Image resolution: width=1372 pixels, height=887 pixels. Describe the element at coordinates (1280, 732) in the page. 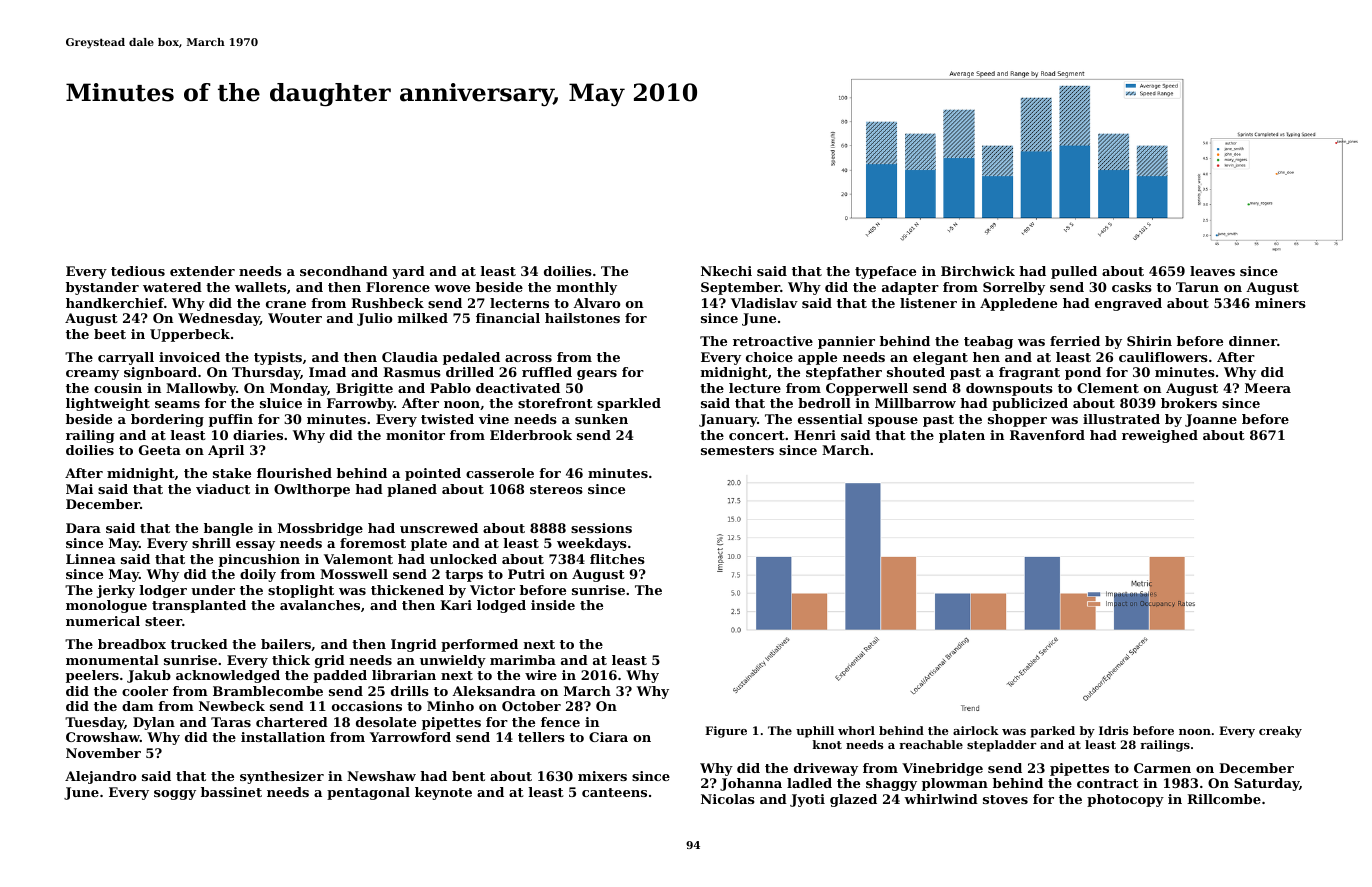

I see `creaky` at that location.
